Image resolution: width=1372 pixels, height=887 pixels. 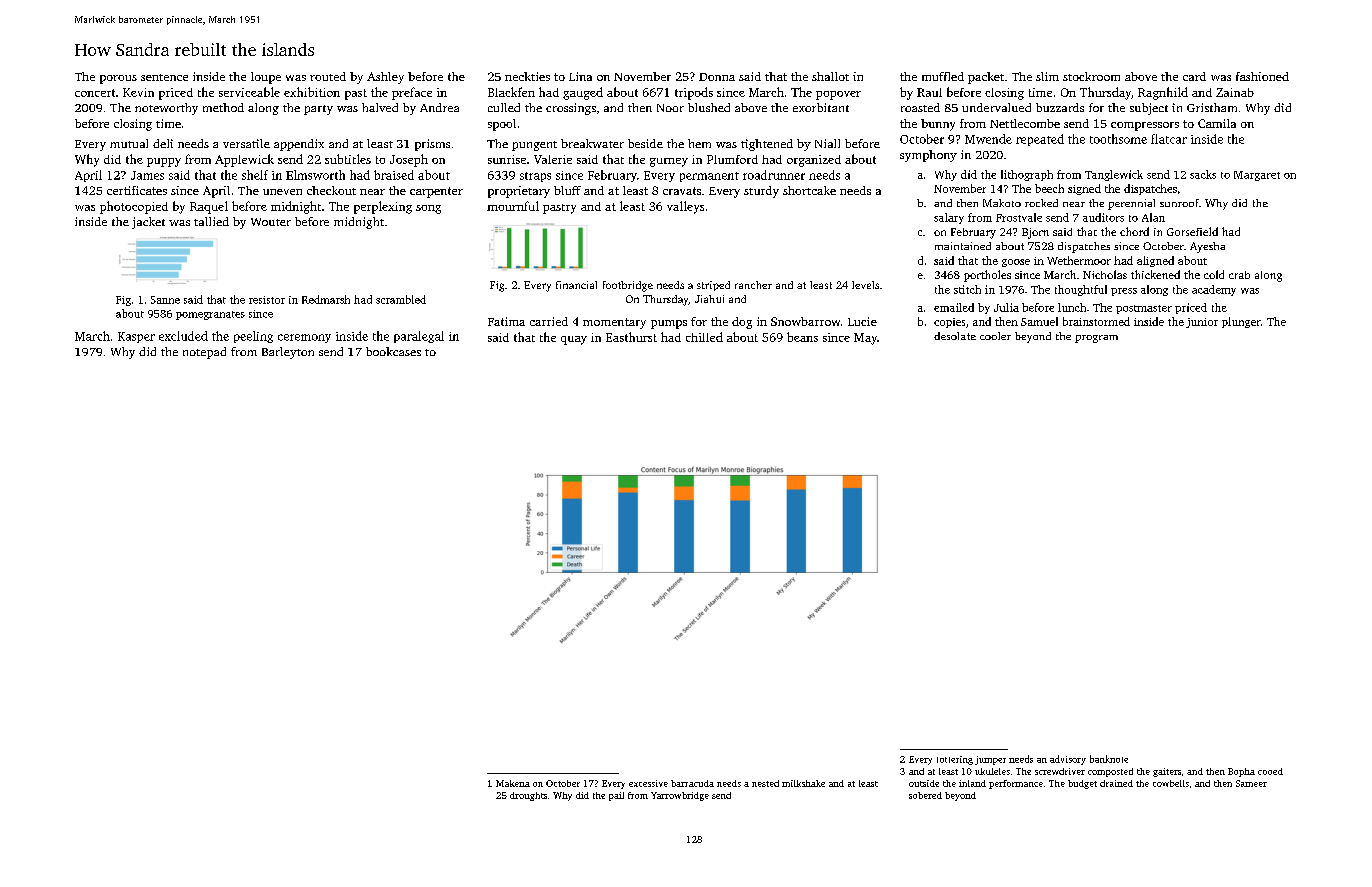 What do you see at coordinates (288, 353) in the page?
I see `Barleyton` at bounding box center [288, 353].
